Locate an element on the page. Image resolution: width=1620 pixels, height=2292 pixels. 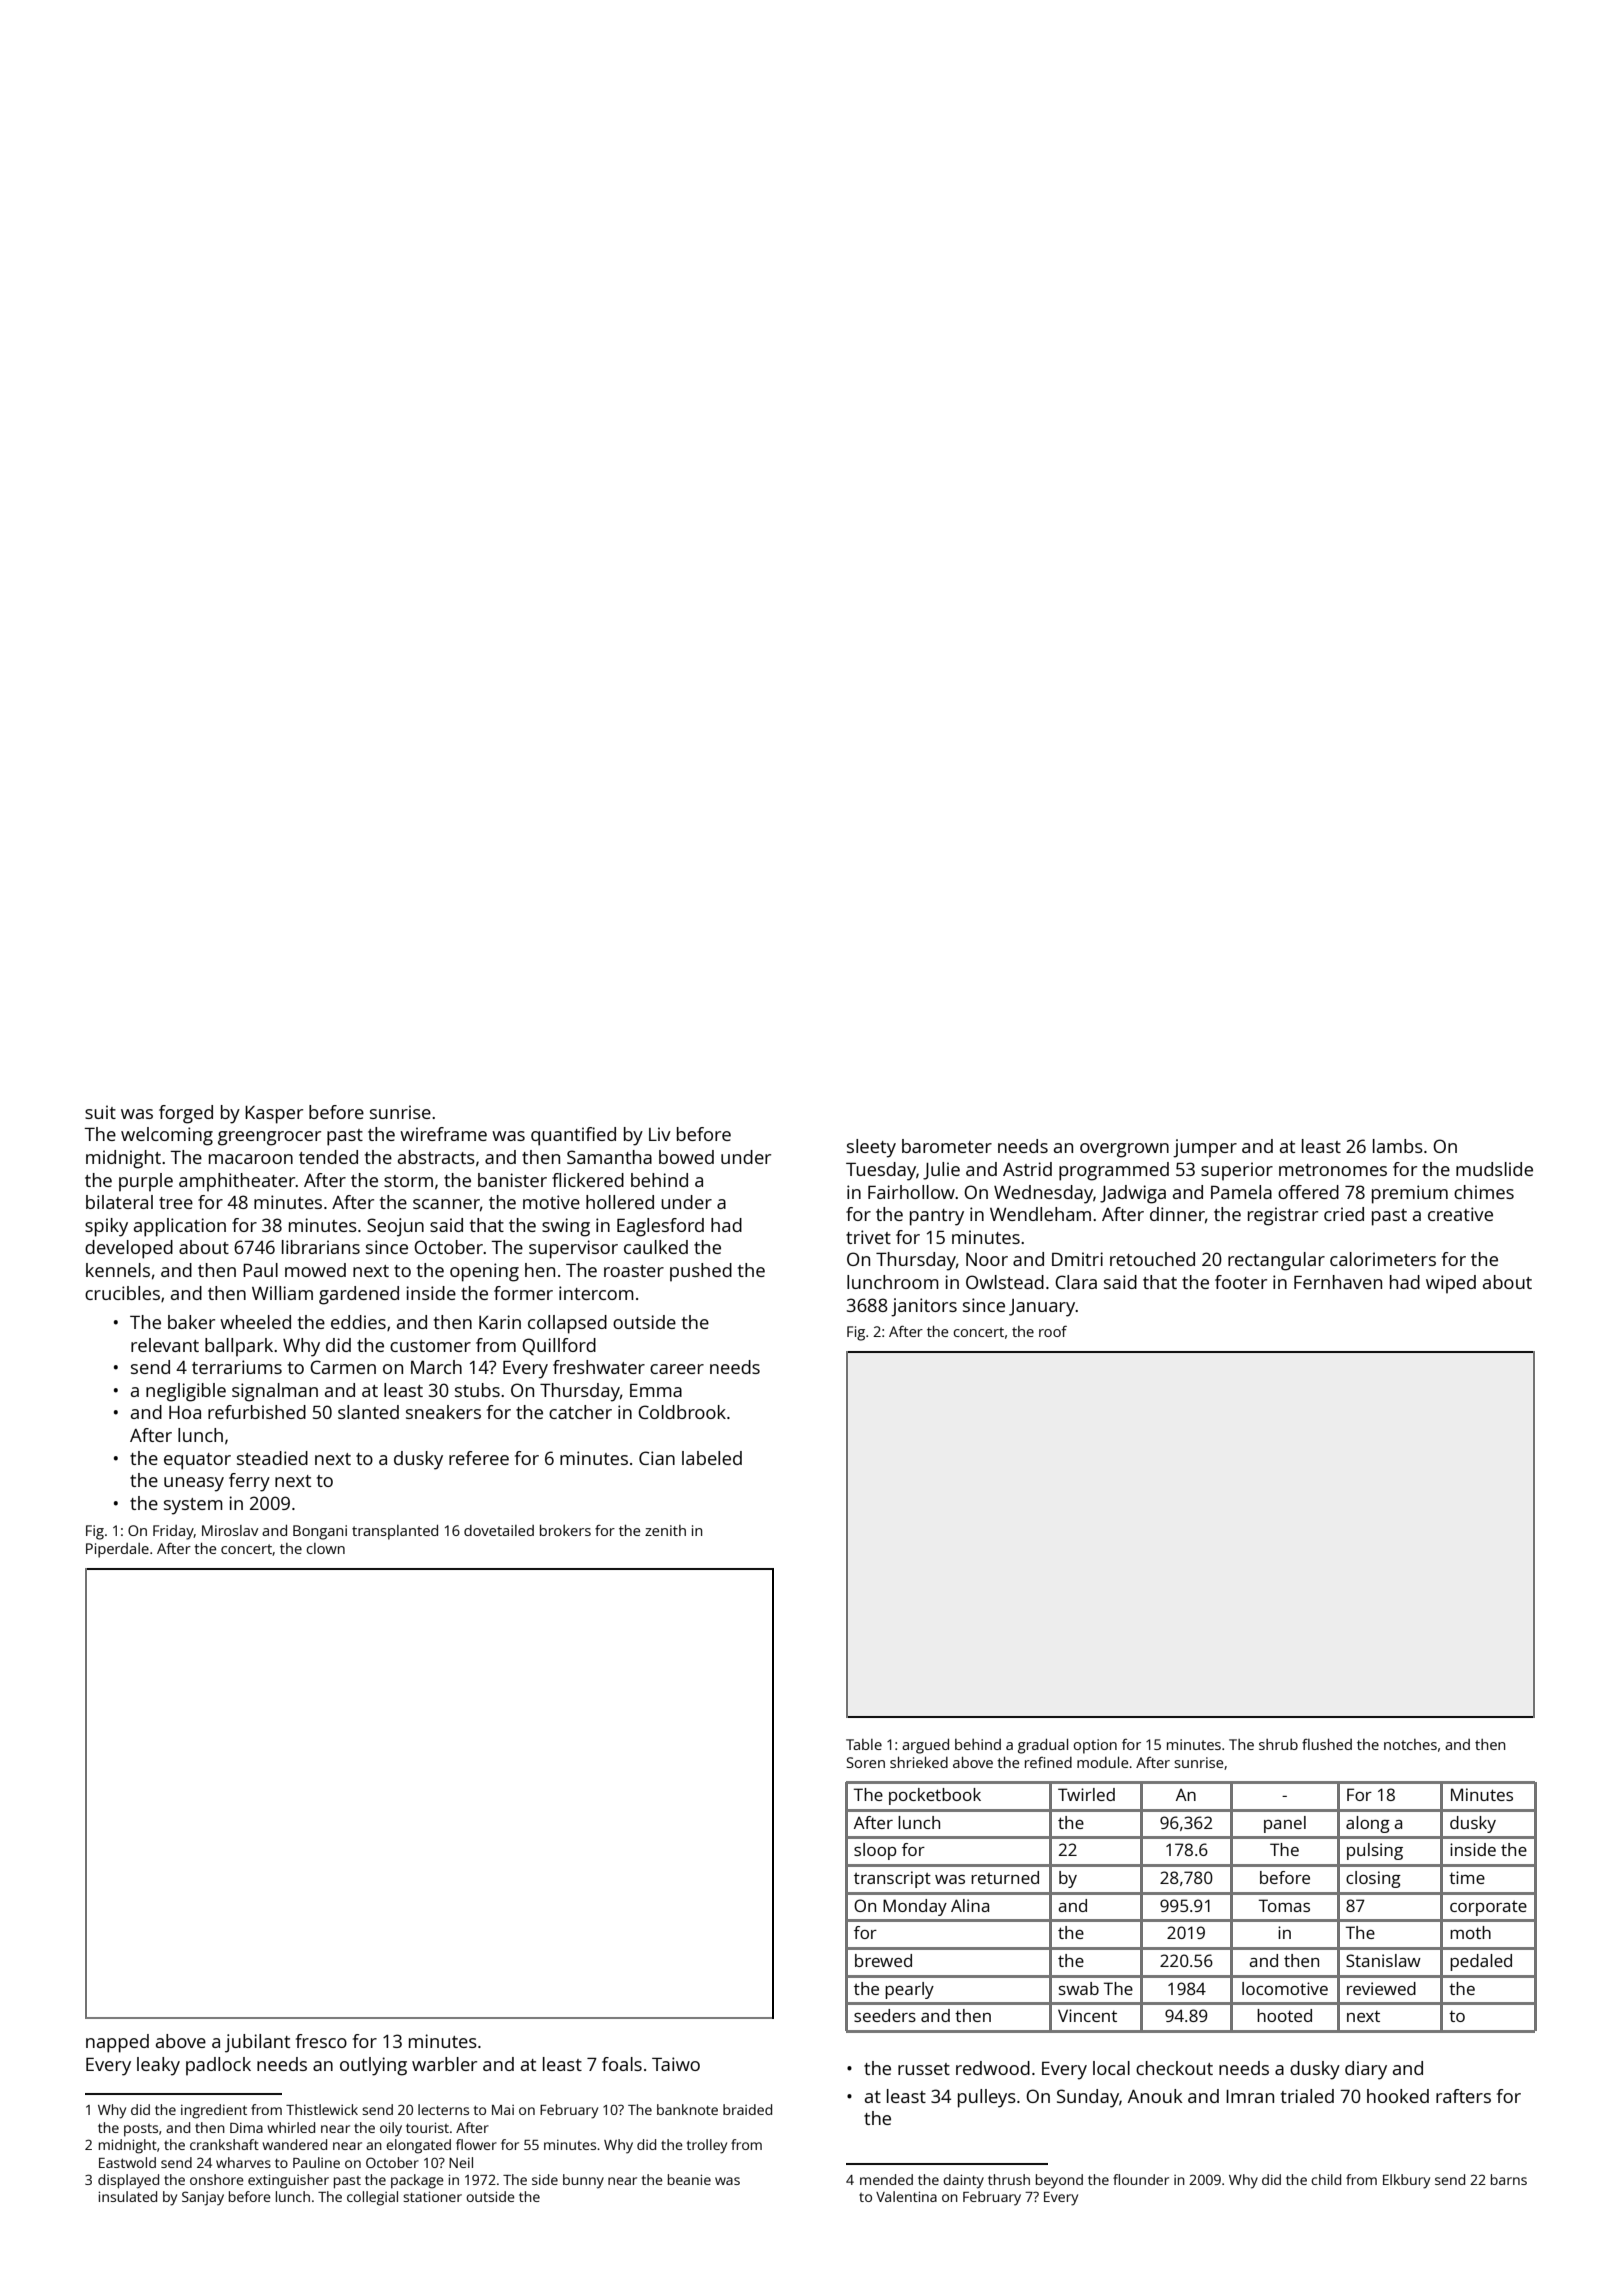
developed is located at coordinates (129, 1249).
